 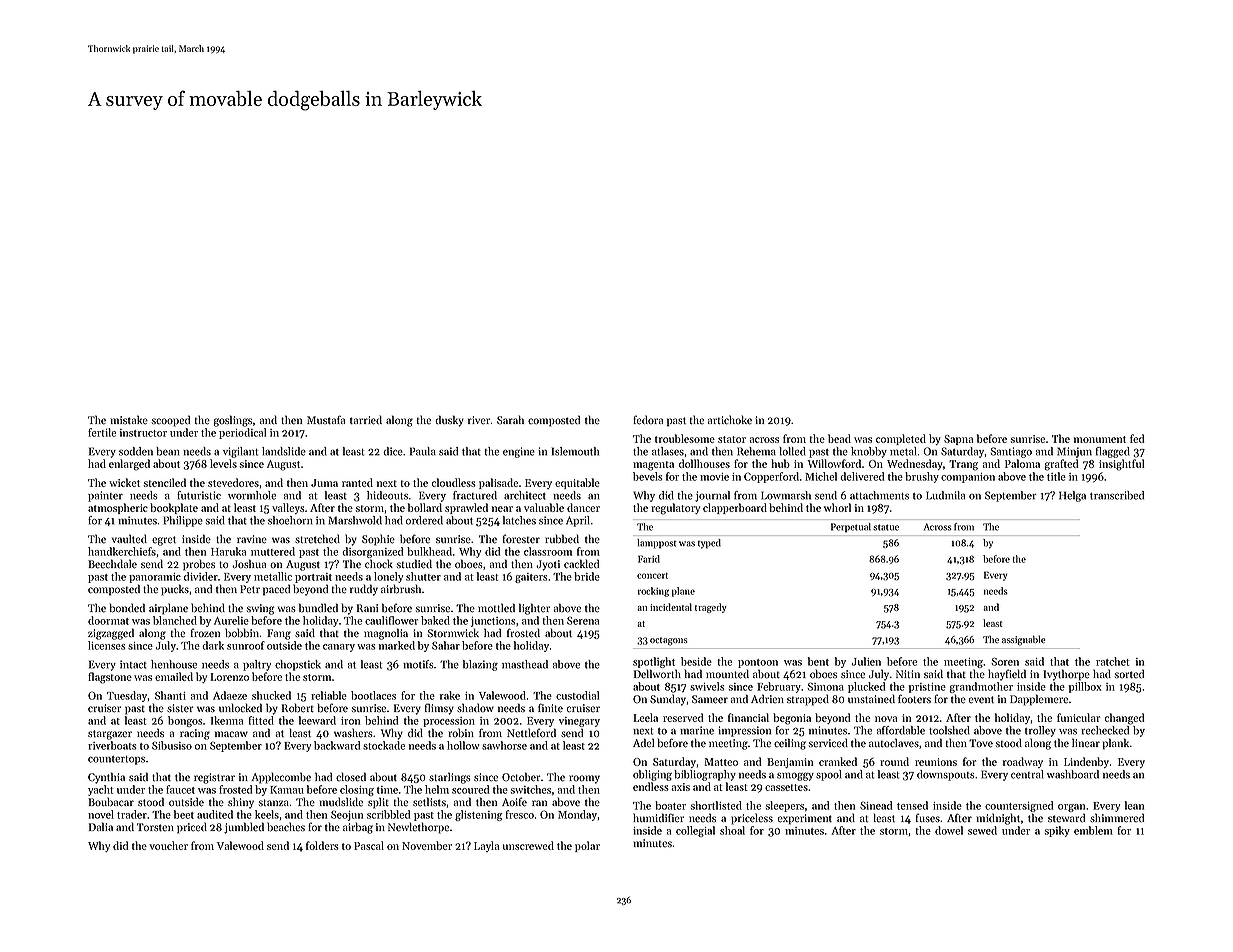 What do you see at coordinates (716, 805) in the screenshot?
I see `shortlisted` at bounding box center [716, 805].
